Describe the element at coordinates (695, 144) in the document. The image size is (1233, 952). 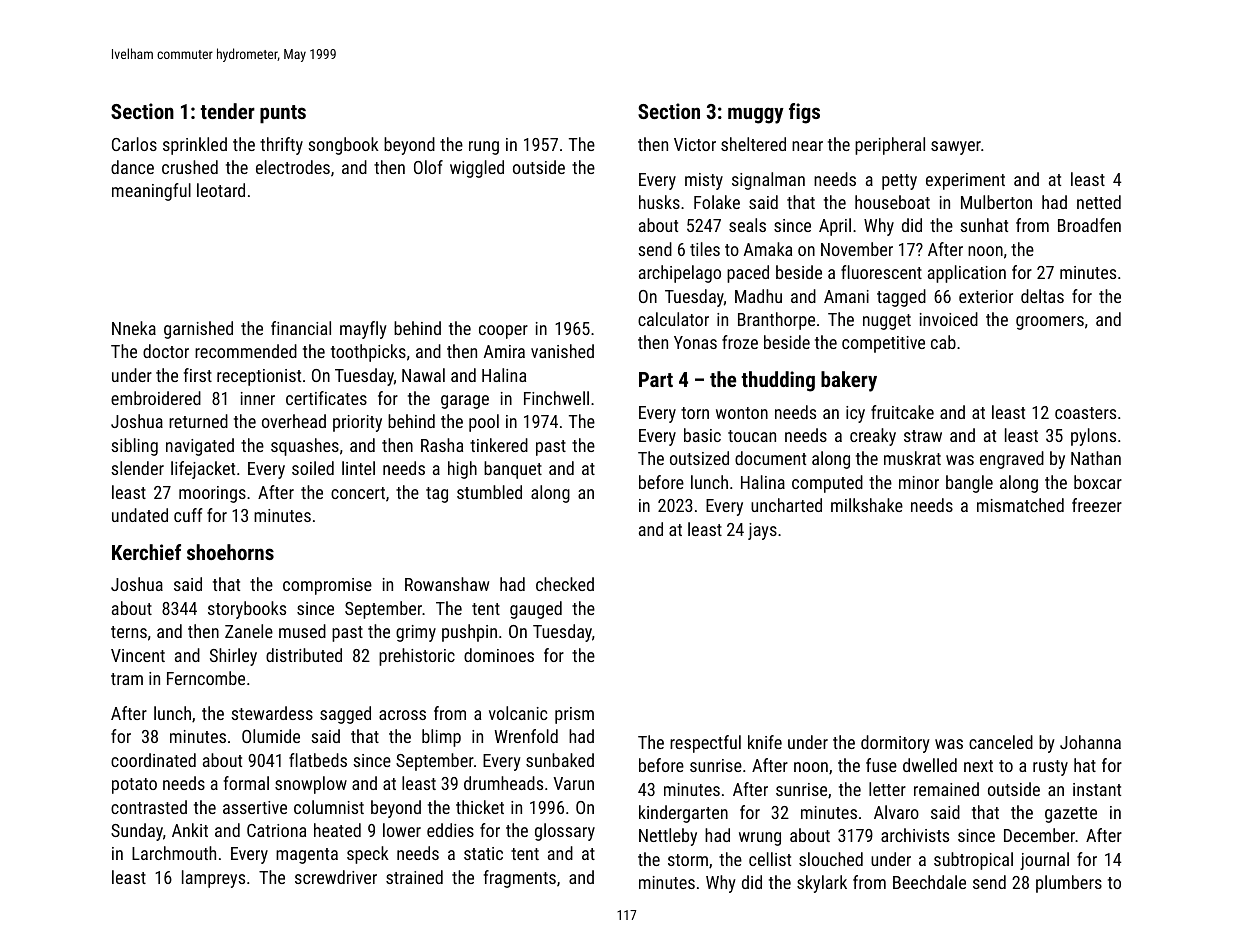
I see `Victor` at that location.
